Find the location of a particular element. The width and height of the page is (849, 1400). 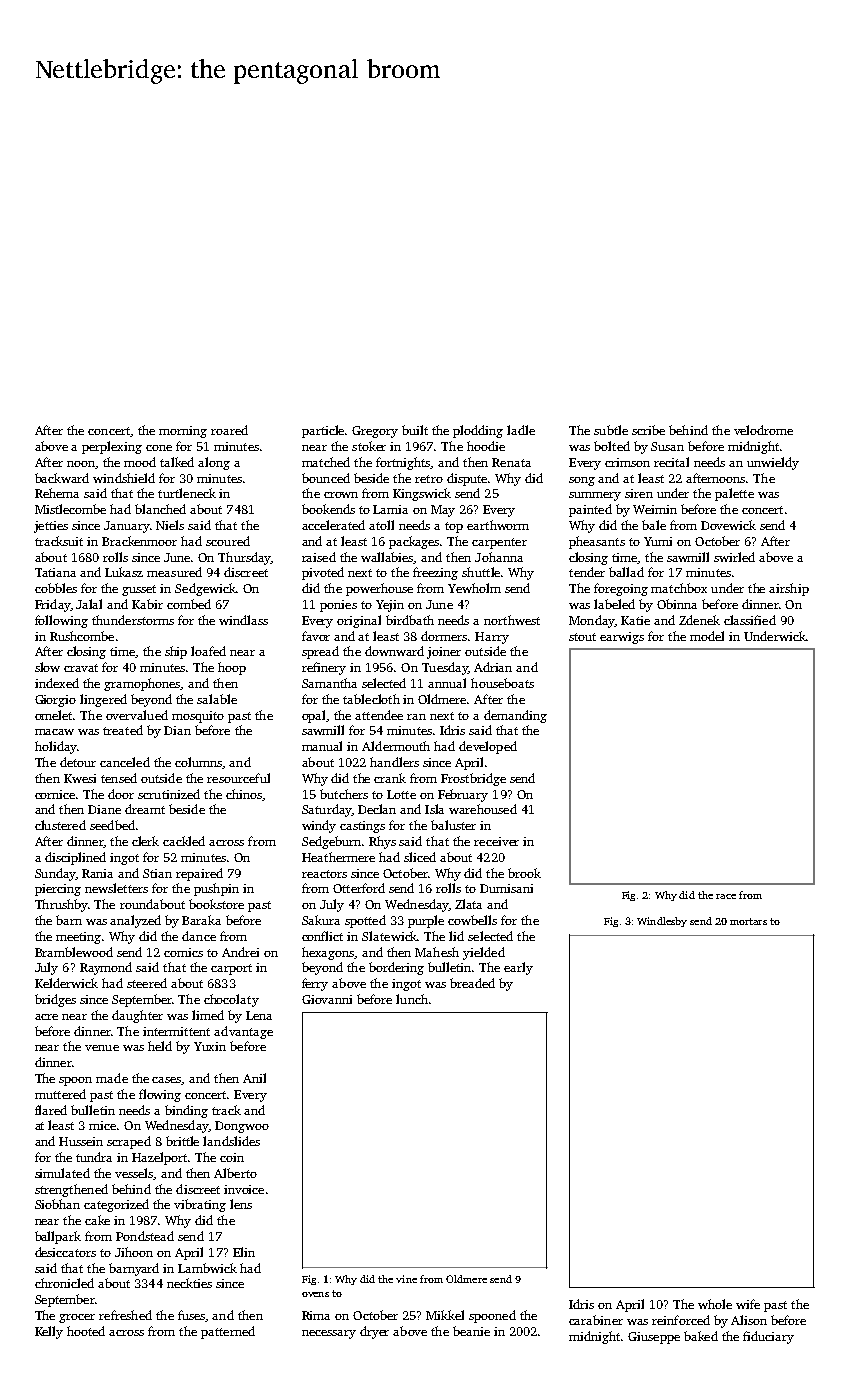

slow is located at coordinates (47, 667).
